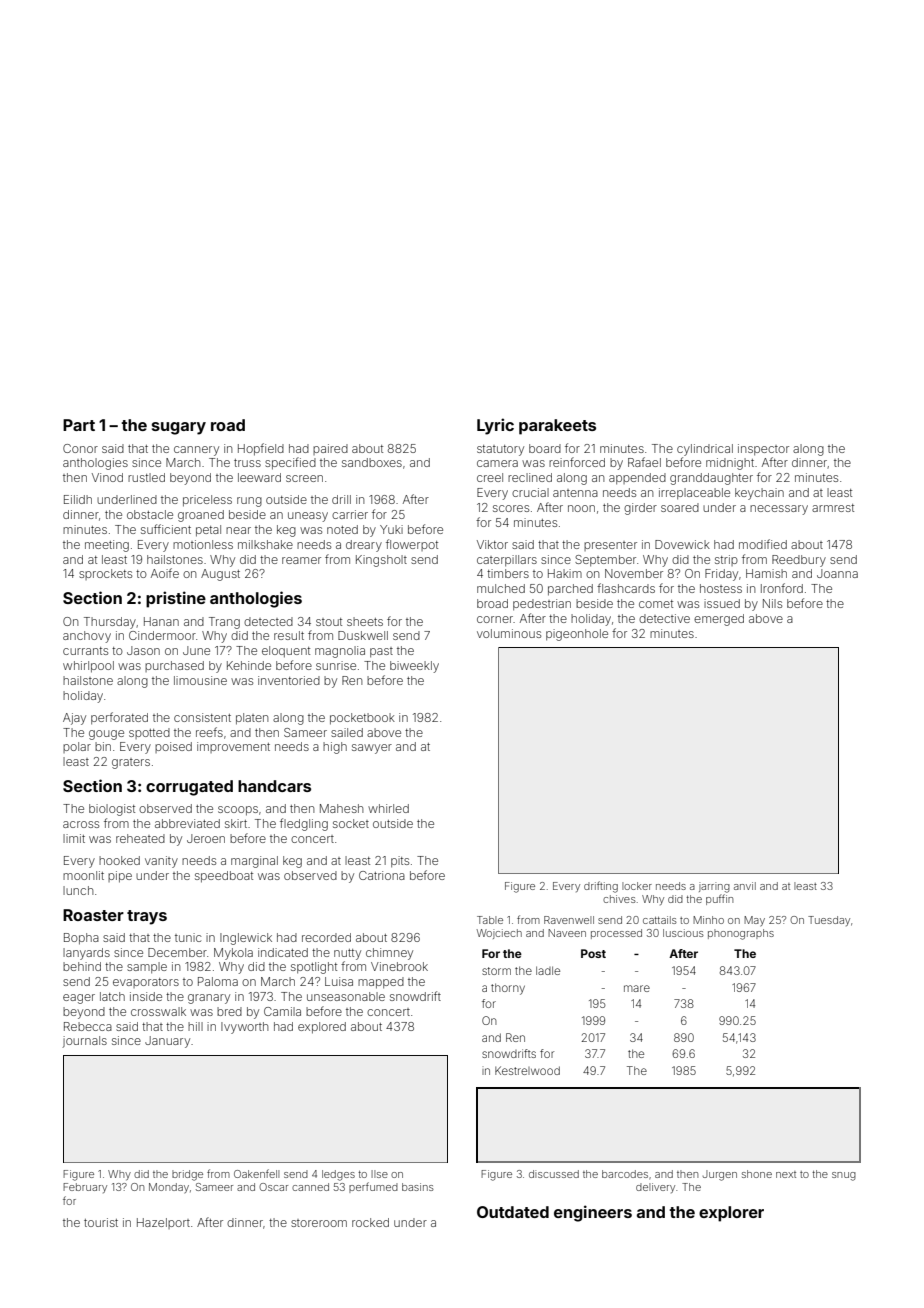 The image size is (924, 1308). Describe the element at coordinates (497, 463) in the image. I see `camera` at that location.
